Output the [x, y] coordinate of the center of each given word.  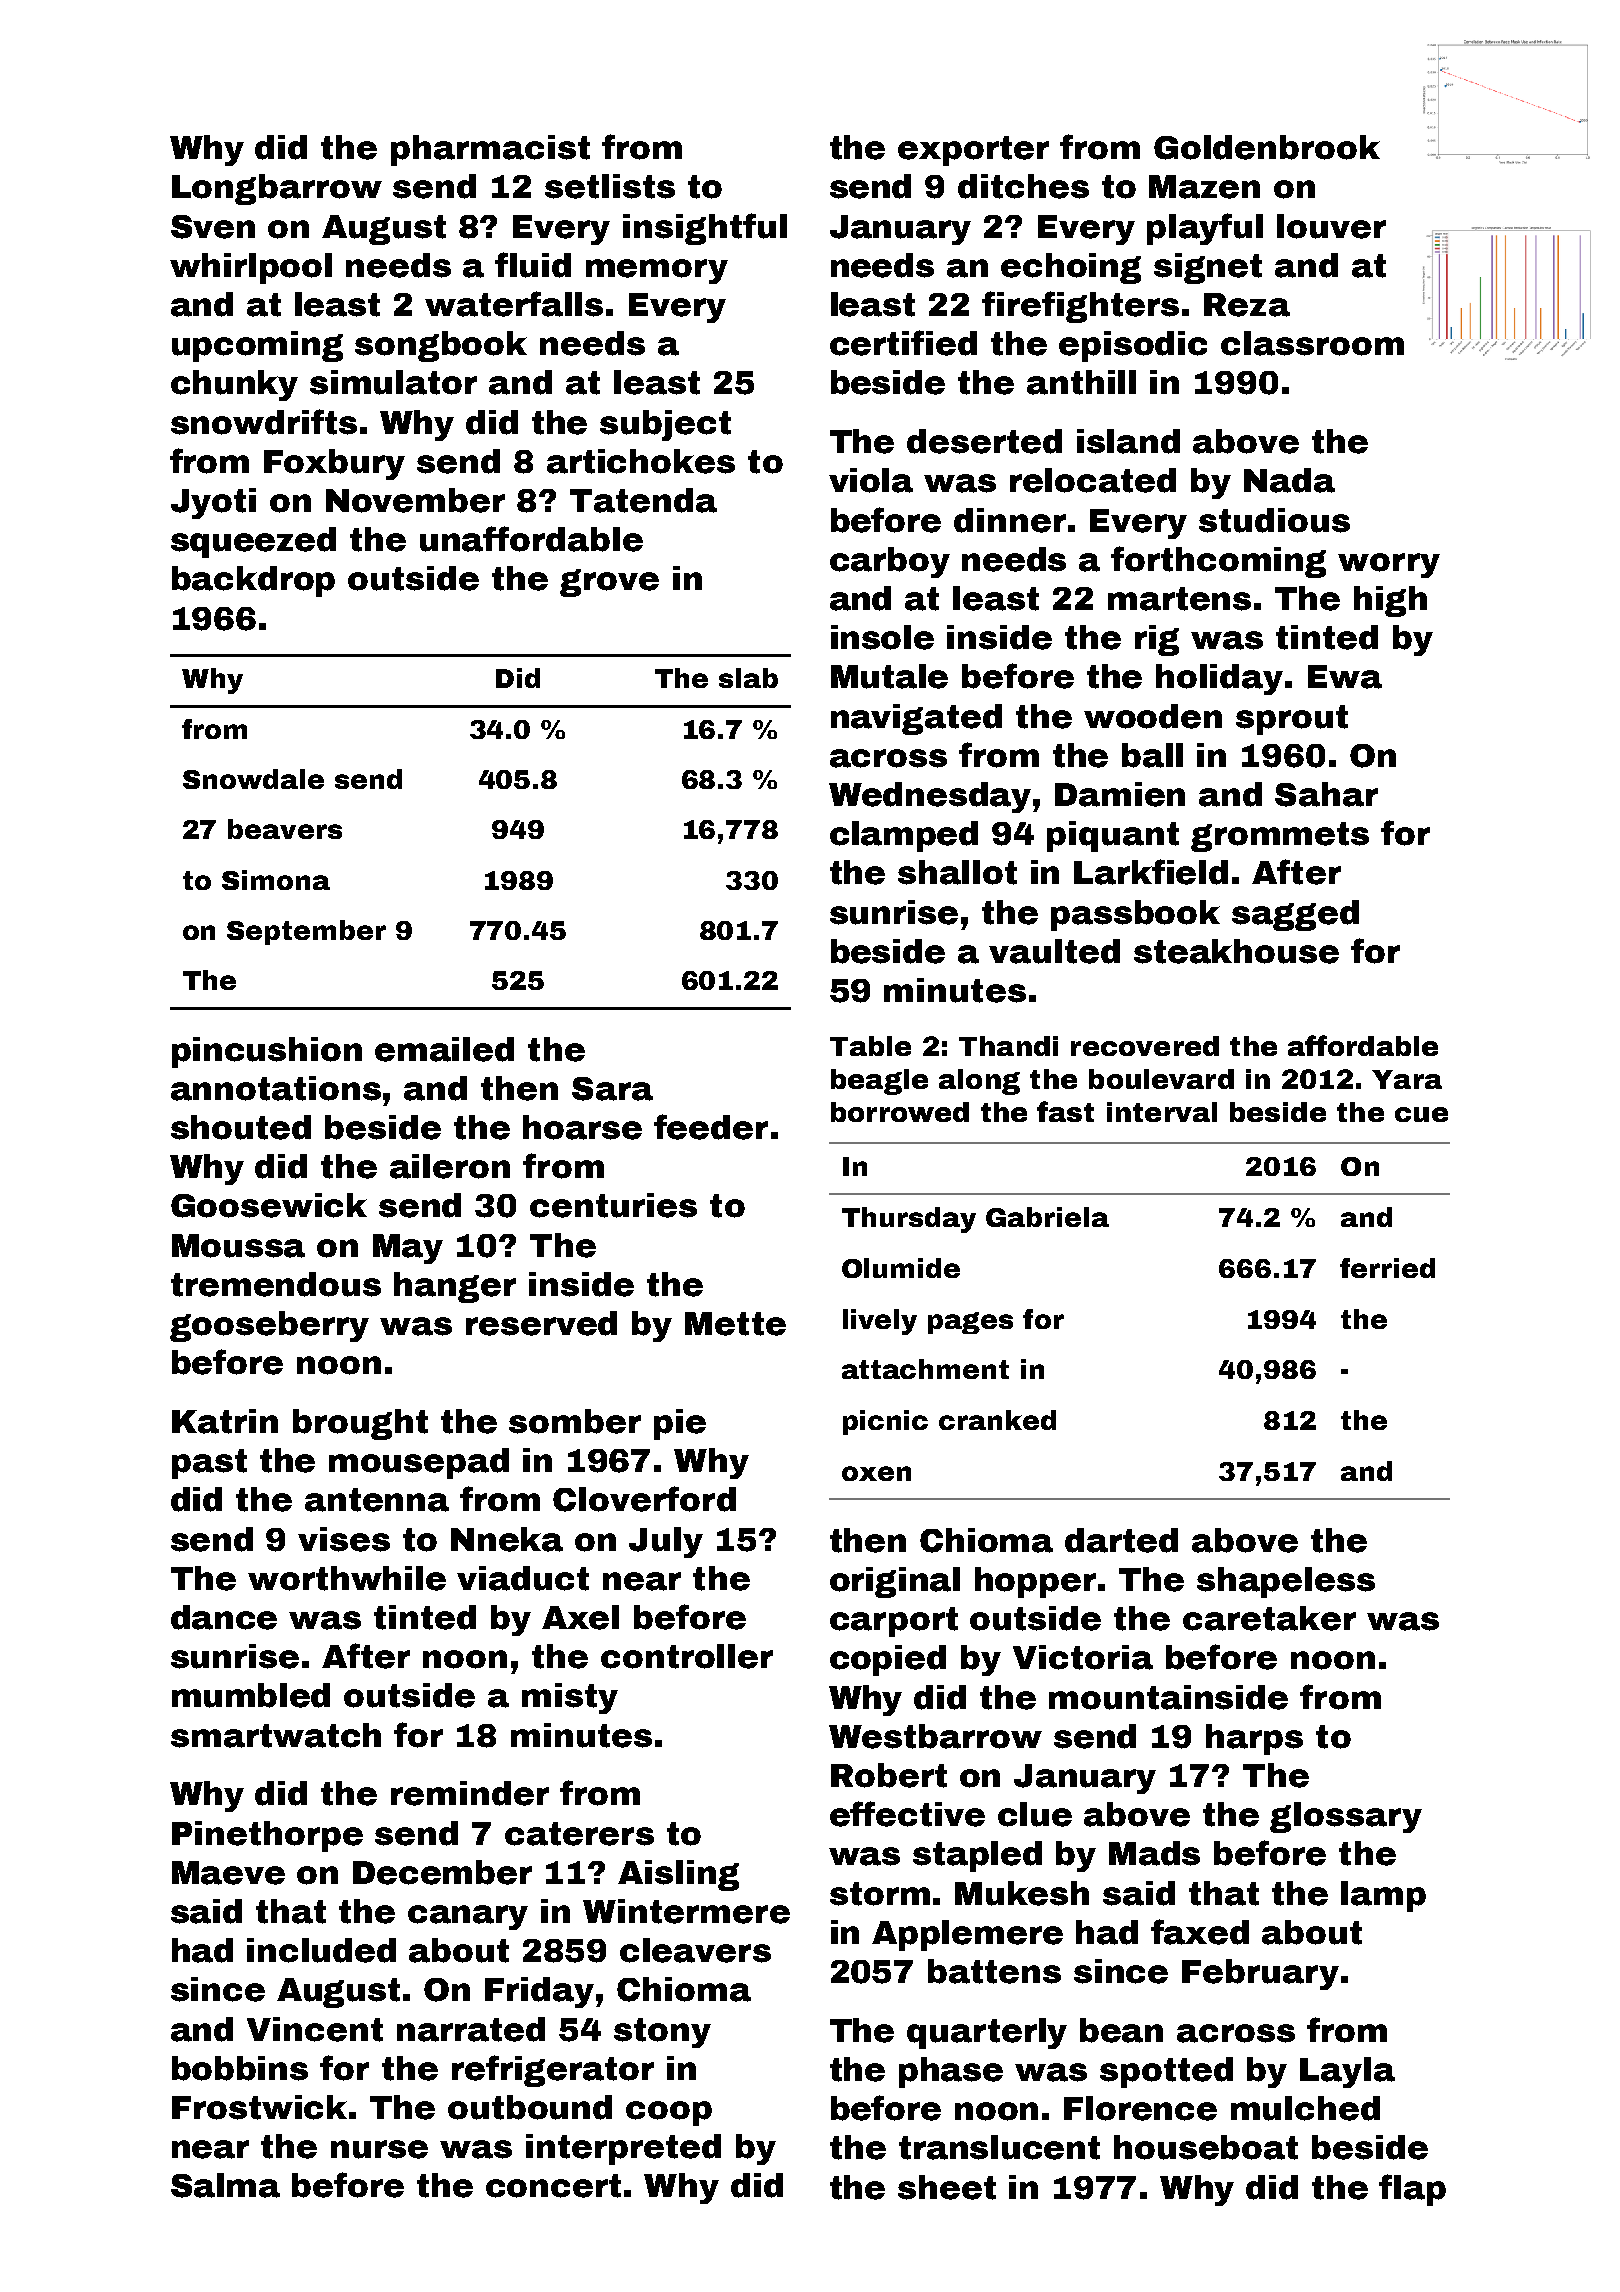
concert [553, 2186]
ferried [1387, 1268]
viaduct [523, 1578]
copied [888, 1660]
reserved [541, 1323]
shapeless [1286, 1582]
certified [903, 343]
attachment [925, 1369]
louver [1331, 226]
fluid [533, 265]
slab [748, 678]
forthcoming [1218, 562]
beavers [285, 829]
